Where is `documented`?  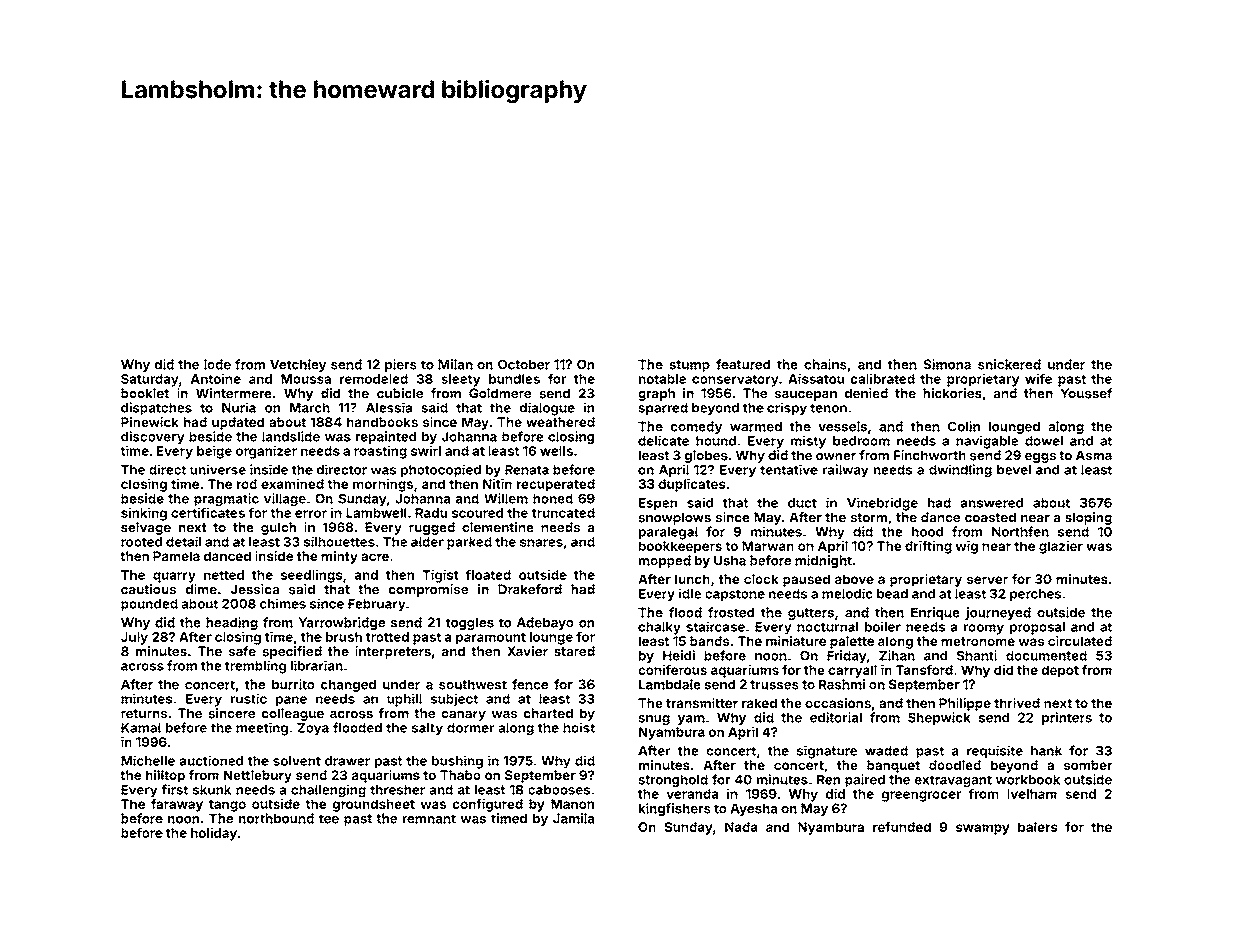
documented is located at coordinates (1046, 656).
